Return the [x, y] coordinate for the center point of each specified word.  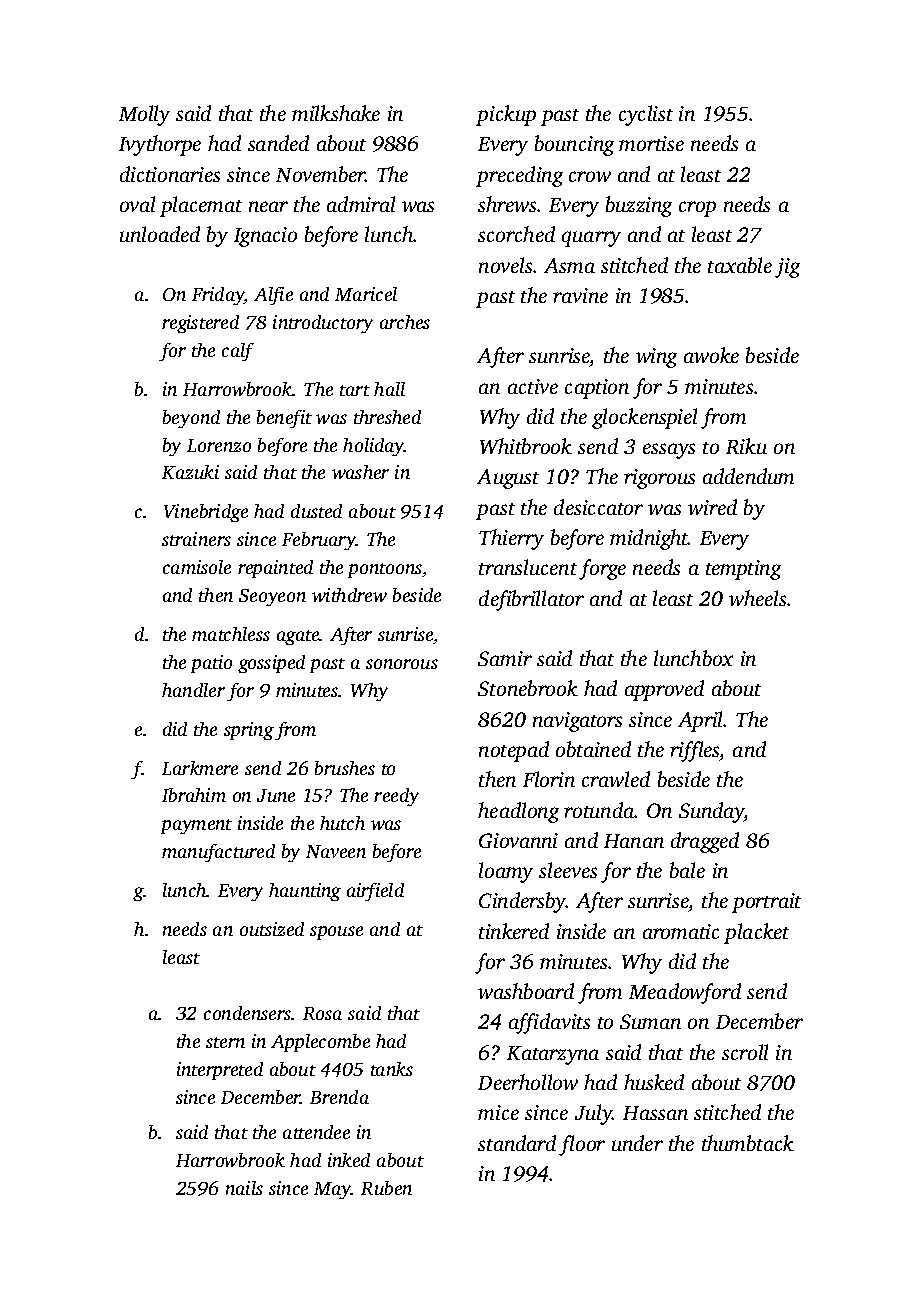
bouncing [574, 145]
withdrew [349, 595]
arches [405, 322]
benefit [284, 419]
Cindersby [522, 902]
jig [787, 268]
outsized [272, 929]
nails [244, 1188]
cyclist [646, 115]
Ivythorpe [160, 145]
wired [712, 507]
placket [756, 933]
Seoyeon [272, 597]
